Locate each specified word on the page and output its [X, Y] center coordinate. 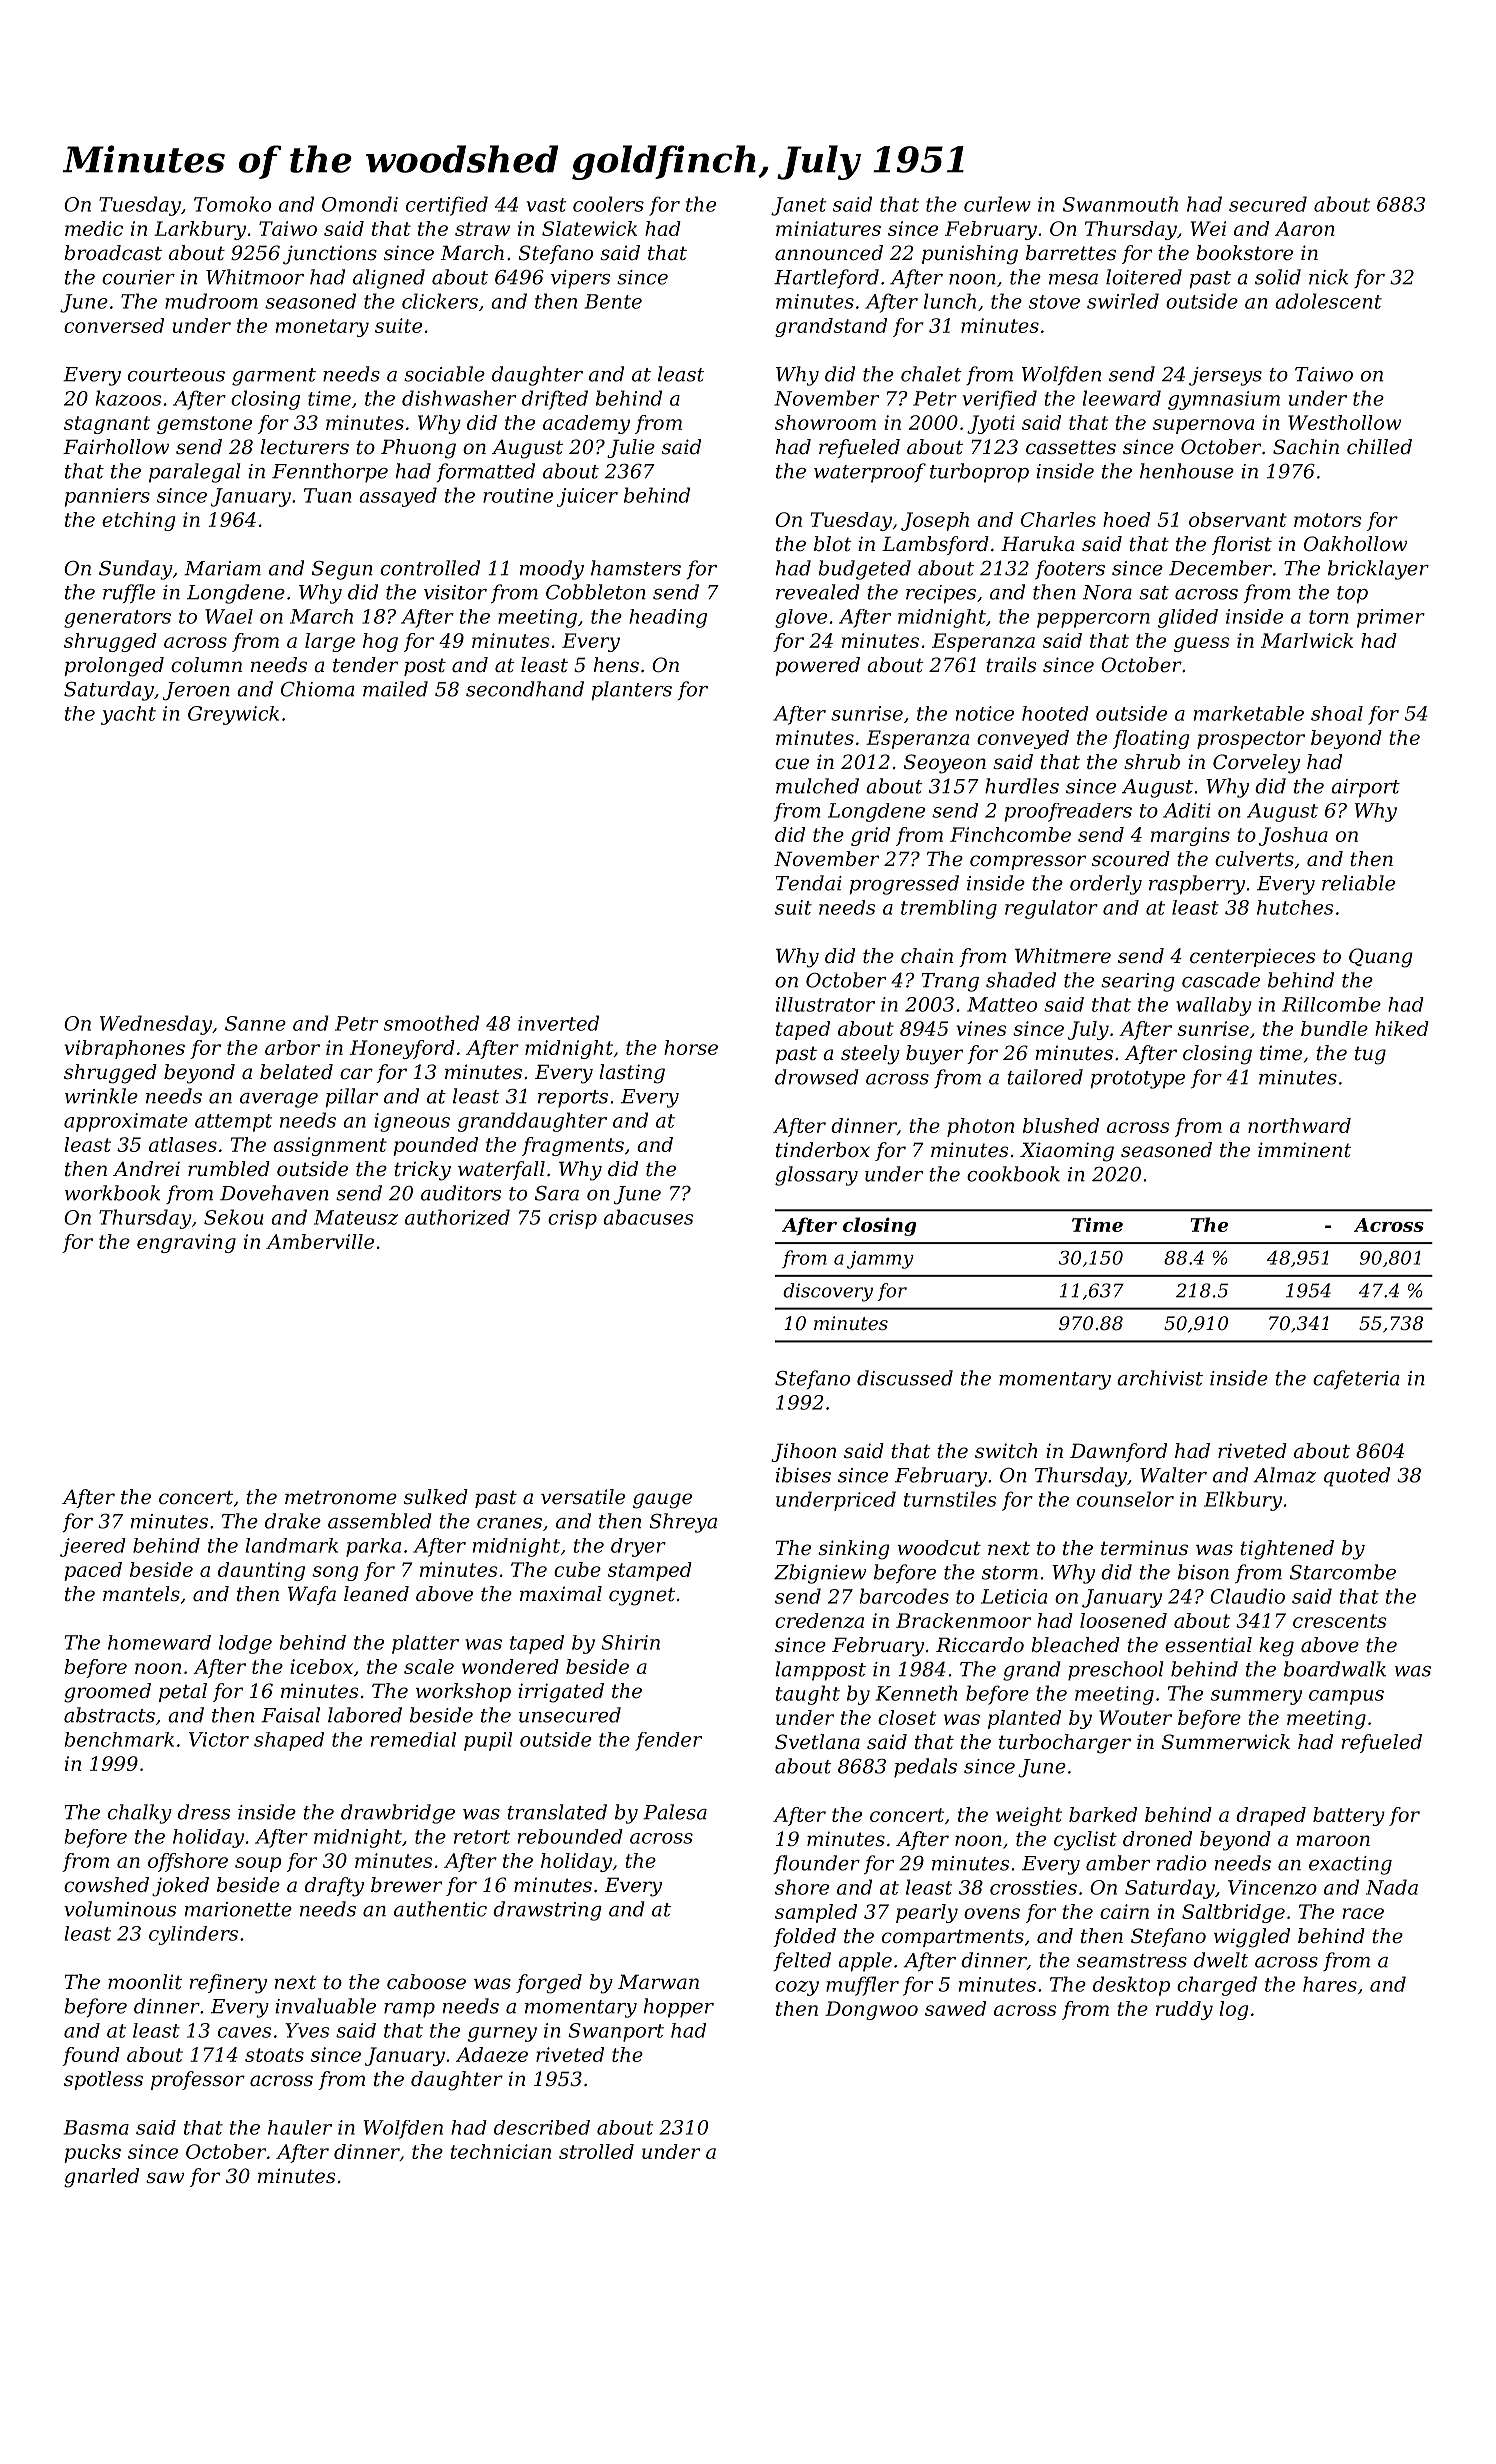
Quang [1381, 958]
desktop [1131, 1986]
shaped [289, 1741]
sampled [816, 1913]
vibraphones [124, 1049]
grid [870, 836]
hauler [300, 2127]
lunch [950, 301]
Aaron [1305, 228]
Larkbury [200, 230]
